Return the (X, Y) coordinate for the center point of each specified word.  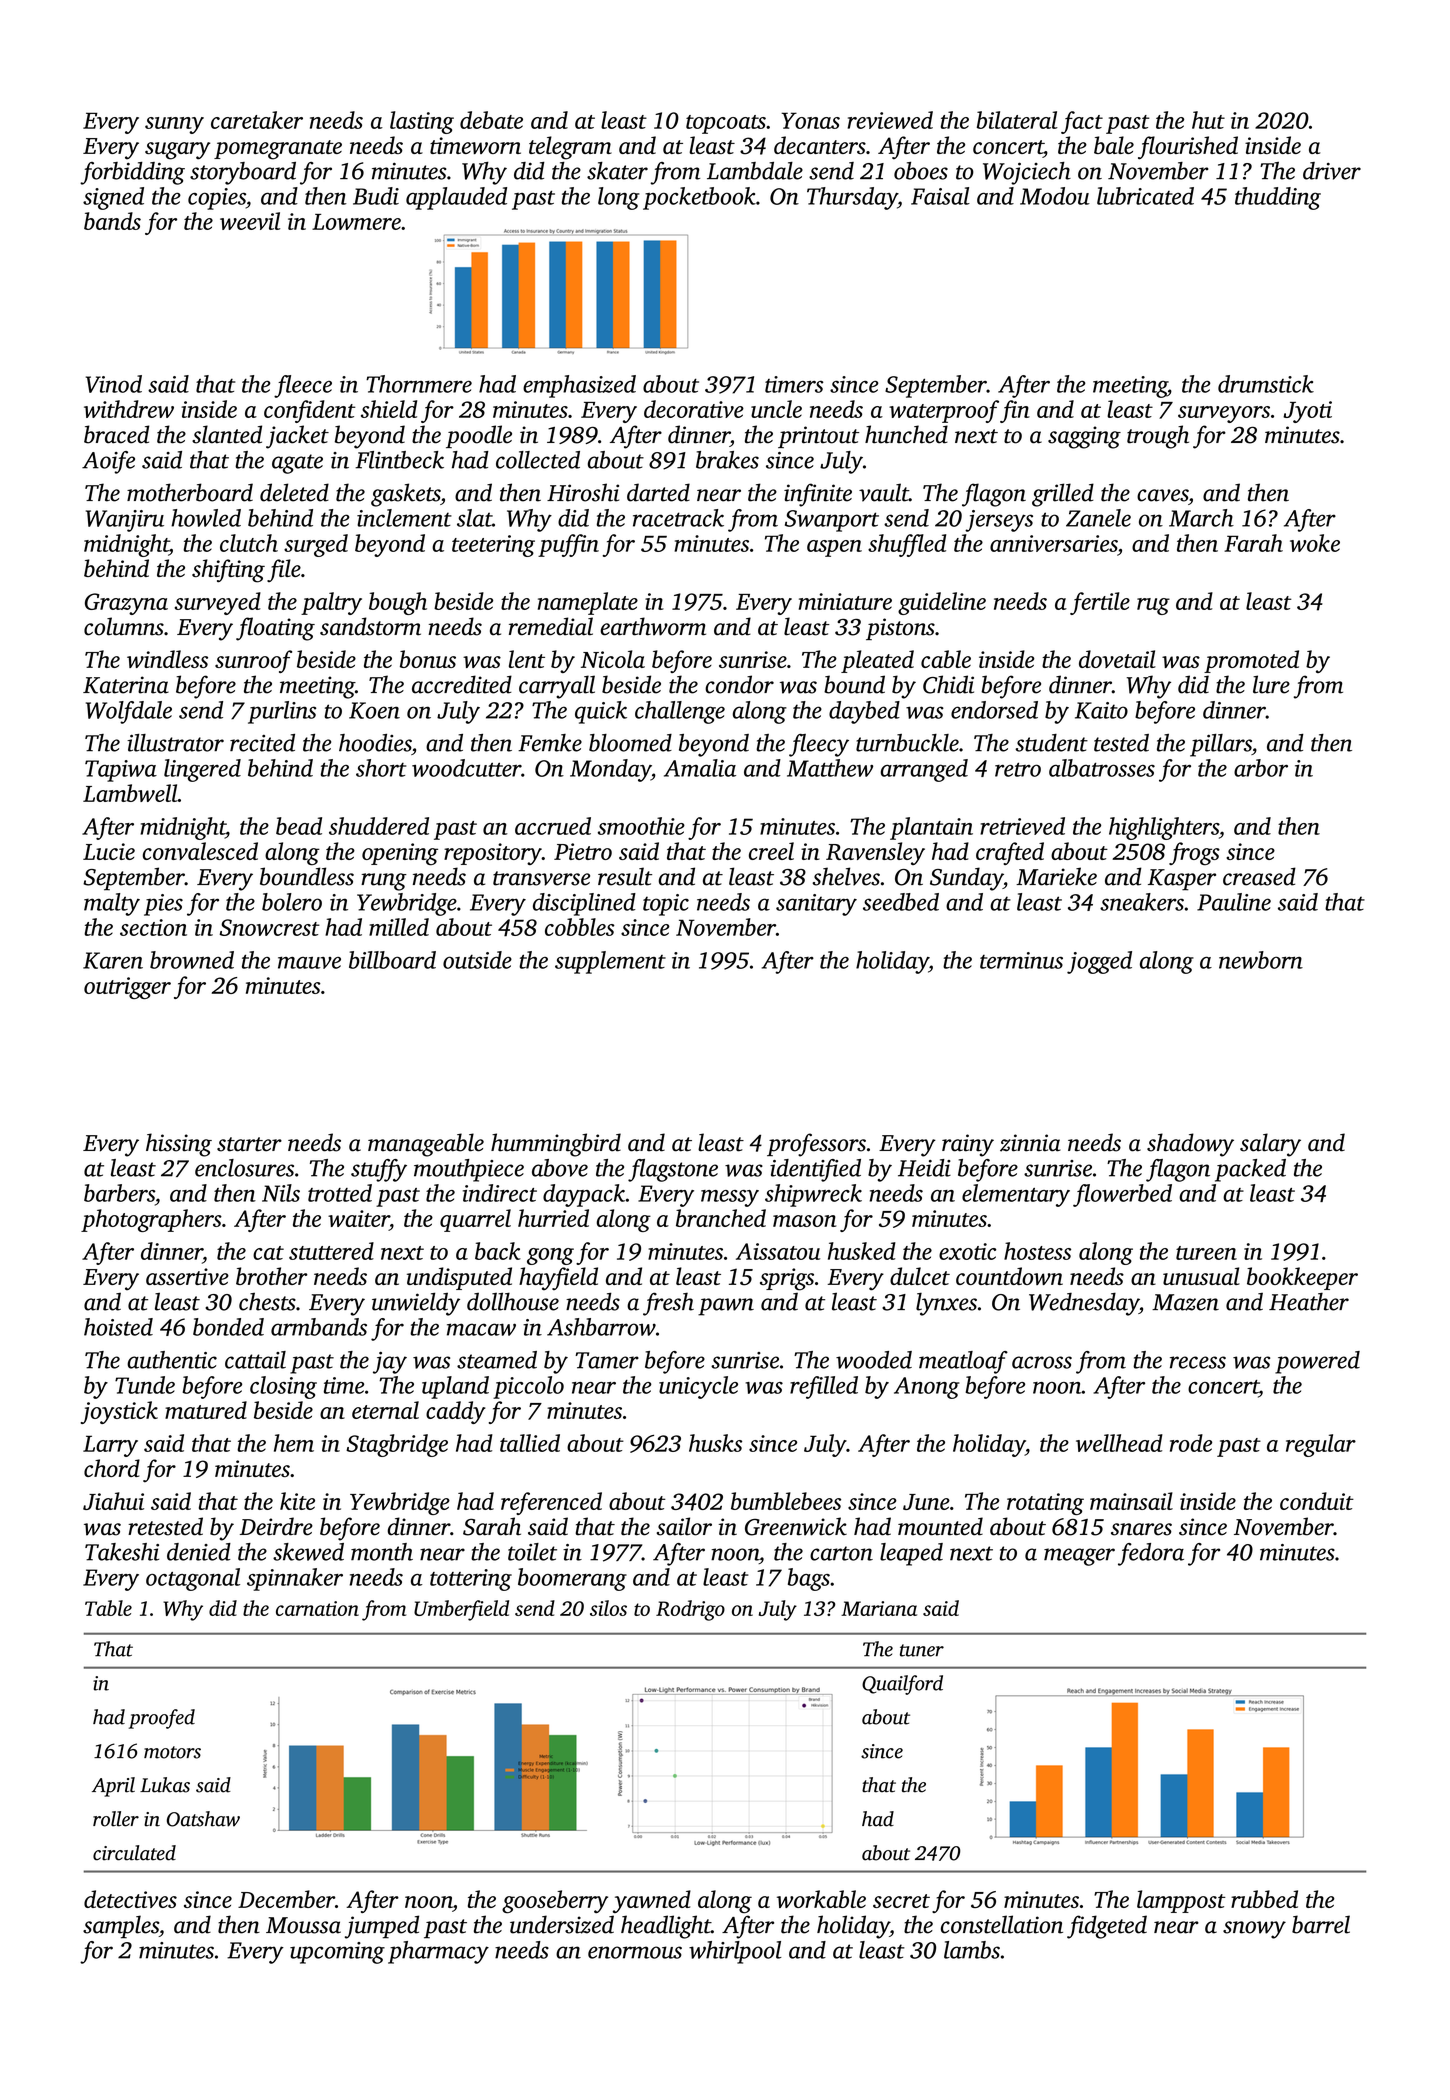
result (625, 876)
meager (1079, 1557)
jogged (1099, 962)
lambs (972, 1950)
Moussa (303, 1925)
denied (199, 1552)
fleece (303, 386)
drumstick (1266, 384)
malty (112, 904)
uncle (776, 409)
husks (715, 1443)
